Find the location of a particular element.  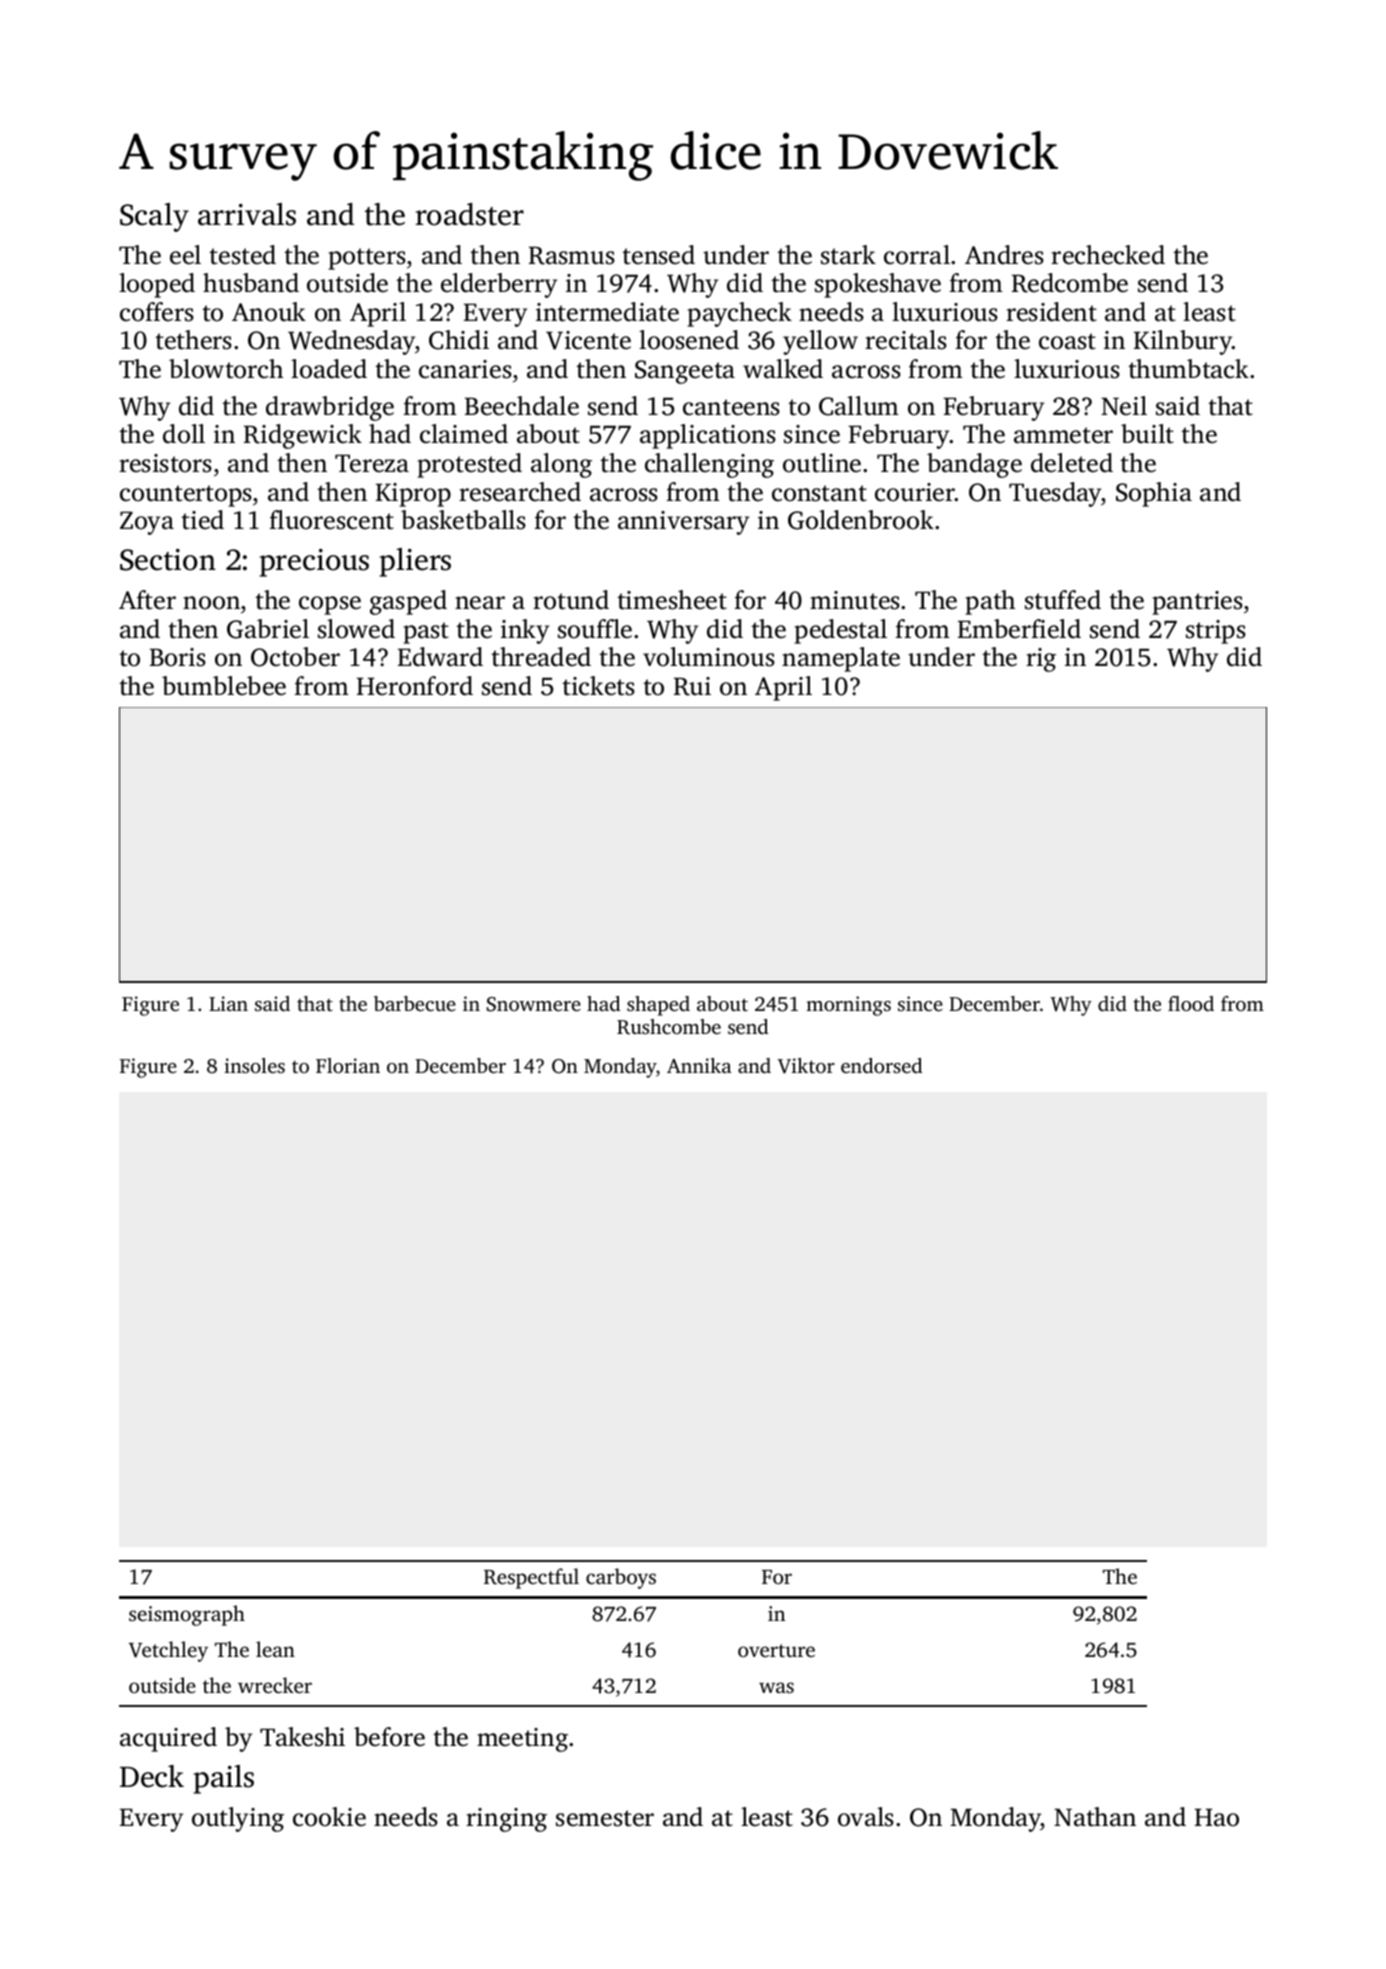

Respectful is located at coordinates (531, 1578).
